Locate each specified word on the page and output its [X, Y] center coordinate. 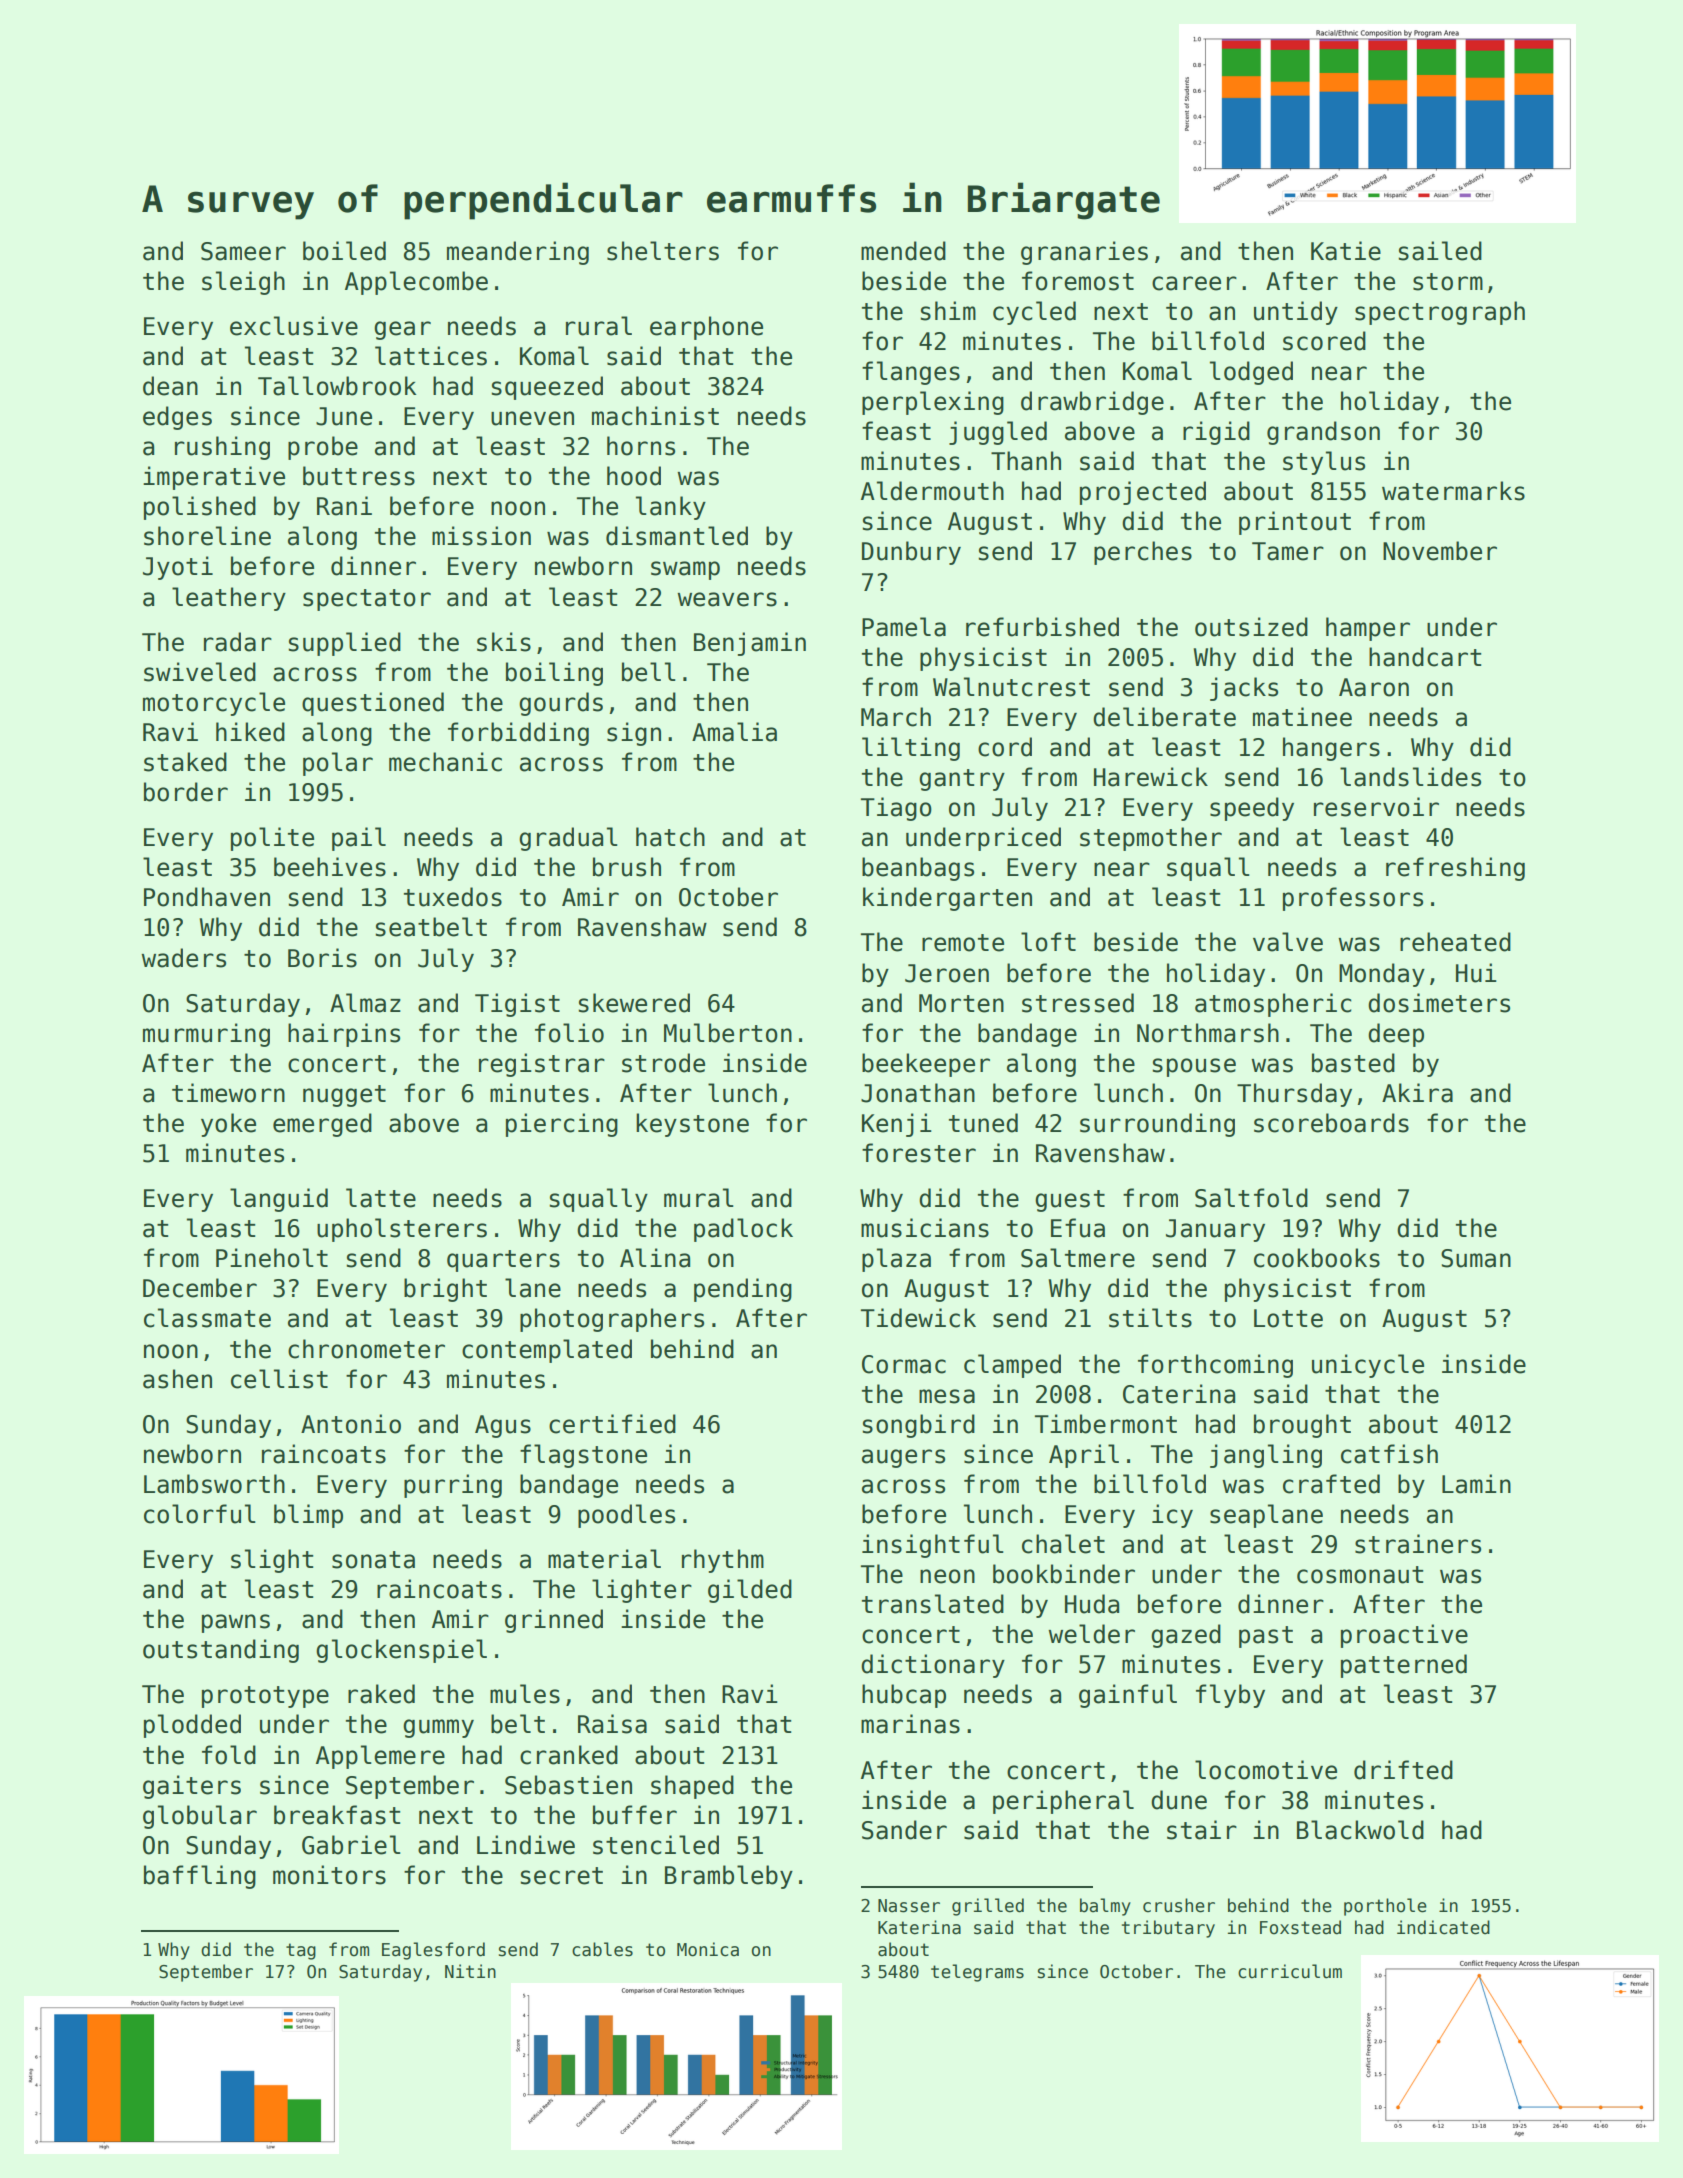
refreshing [1455, 869]
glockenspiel [401, 1651]
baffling [200, 1877]
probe [323, 448]
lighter [642, 1591]
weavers [727, 599]
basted [1353, 1063]
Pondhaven [207, 897]
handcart [1425, 657]
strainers [1418, 1544]
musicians [925, 1228]
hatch [670, 837]
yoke [228, 1125]
